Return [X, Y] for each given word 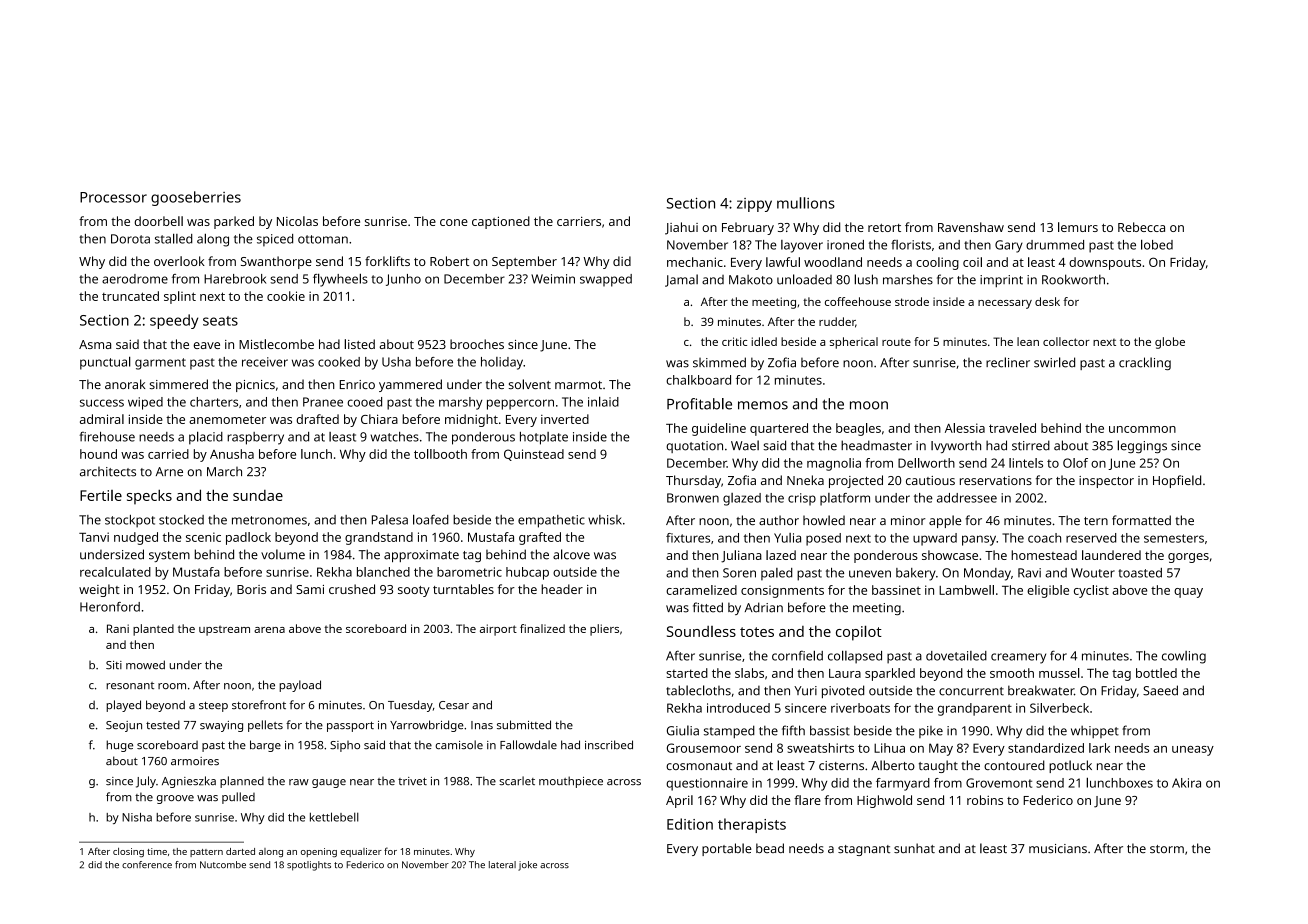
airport [498, 630]
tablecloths [698, 690]
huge [119, 746]
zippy [754, 205]
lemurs [1078, 227]
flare [807, 800]
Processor [113, 197]
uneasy [1193, 751]
